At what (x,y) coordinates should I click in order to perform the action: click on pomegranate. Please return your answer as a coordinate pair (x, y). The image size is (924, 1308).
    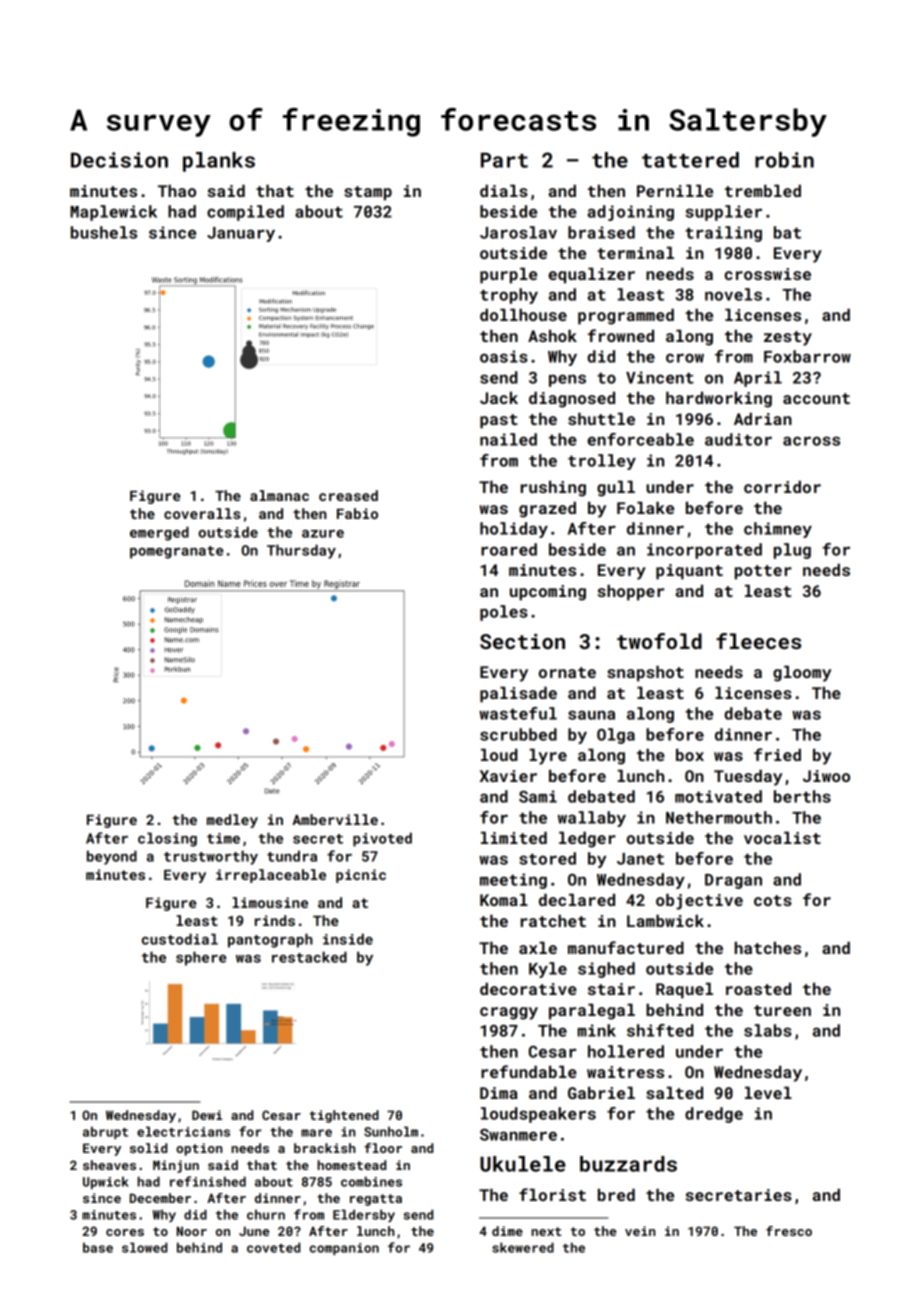
    Looking at the image, I should click on (176, 552).
